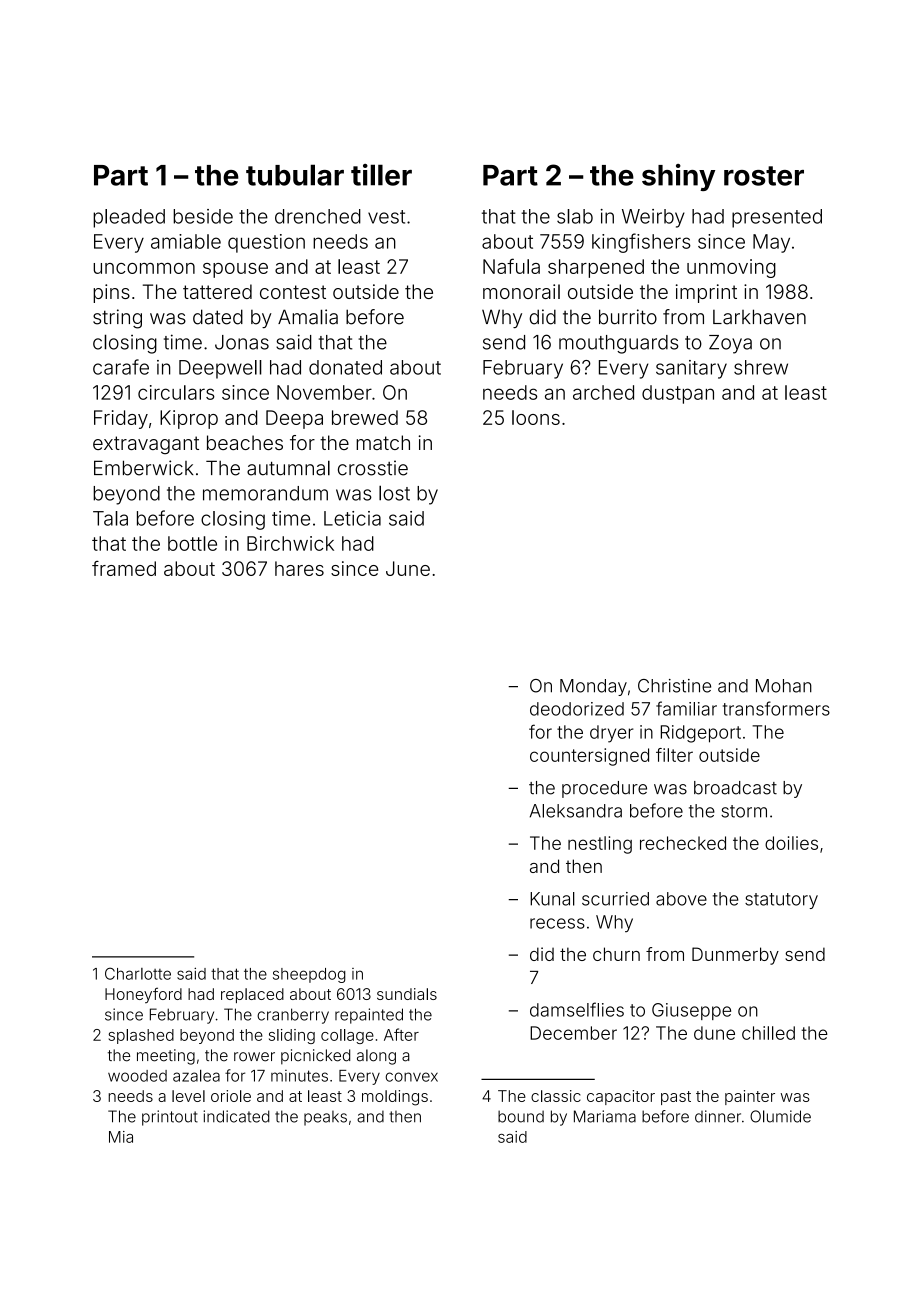 This screenshot has width=924, height=1311. What do you see at coordinates (170, 1118) in the screenshot?
I see `printout` at bounding box center [170, 1118].
